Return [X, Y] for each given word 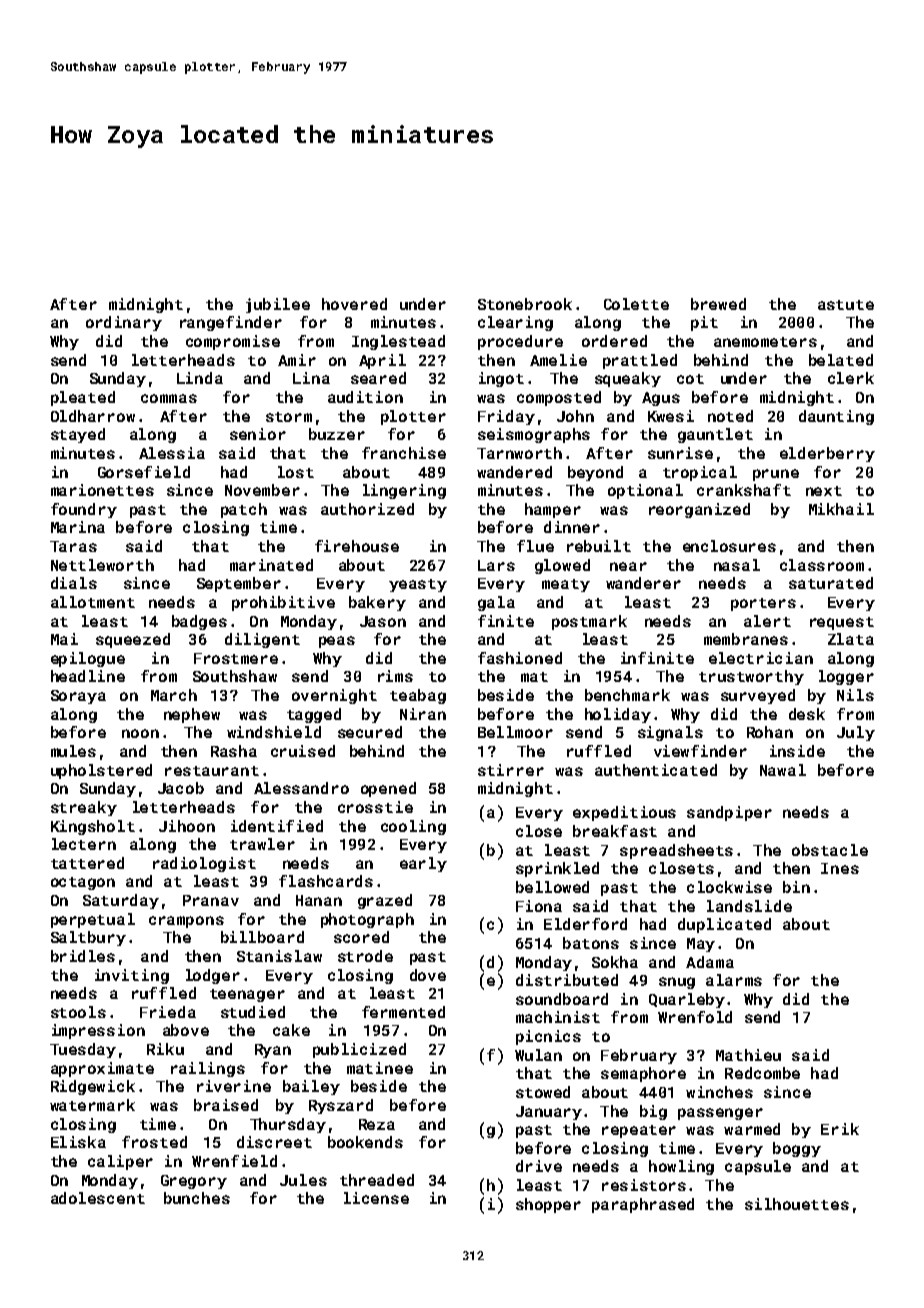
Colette [636, 304]
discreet [274, 1142]
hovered [354, 304]
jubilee [278, 305]
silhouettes [797, 1204]
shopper [548, 1205]
